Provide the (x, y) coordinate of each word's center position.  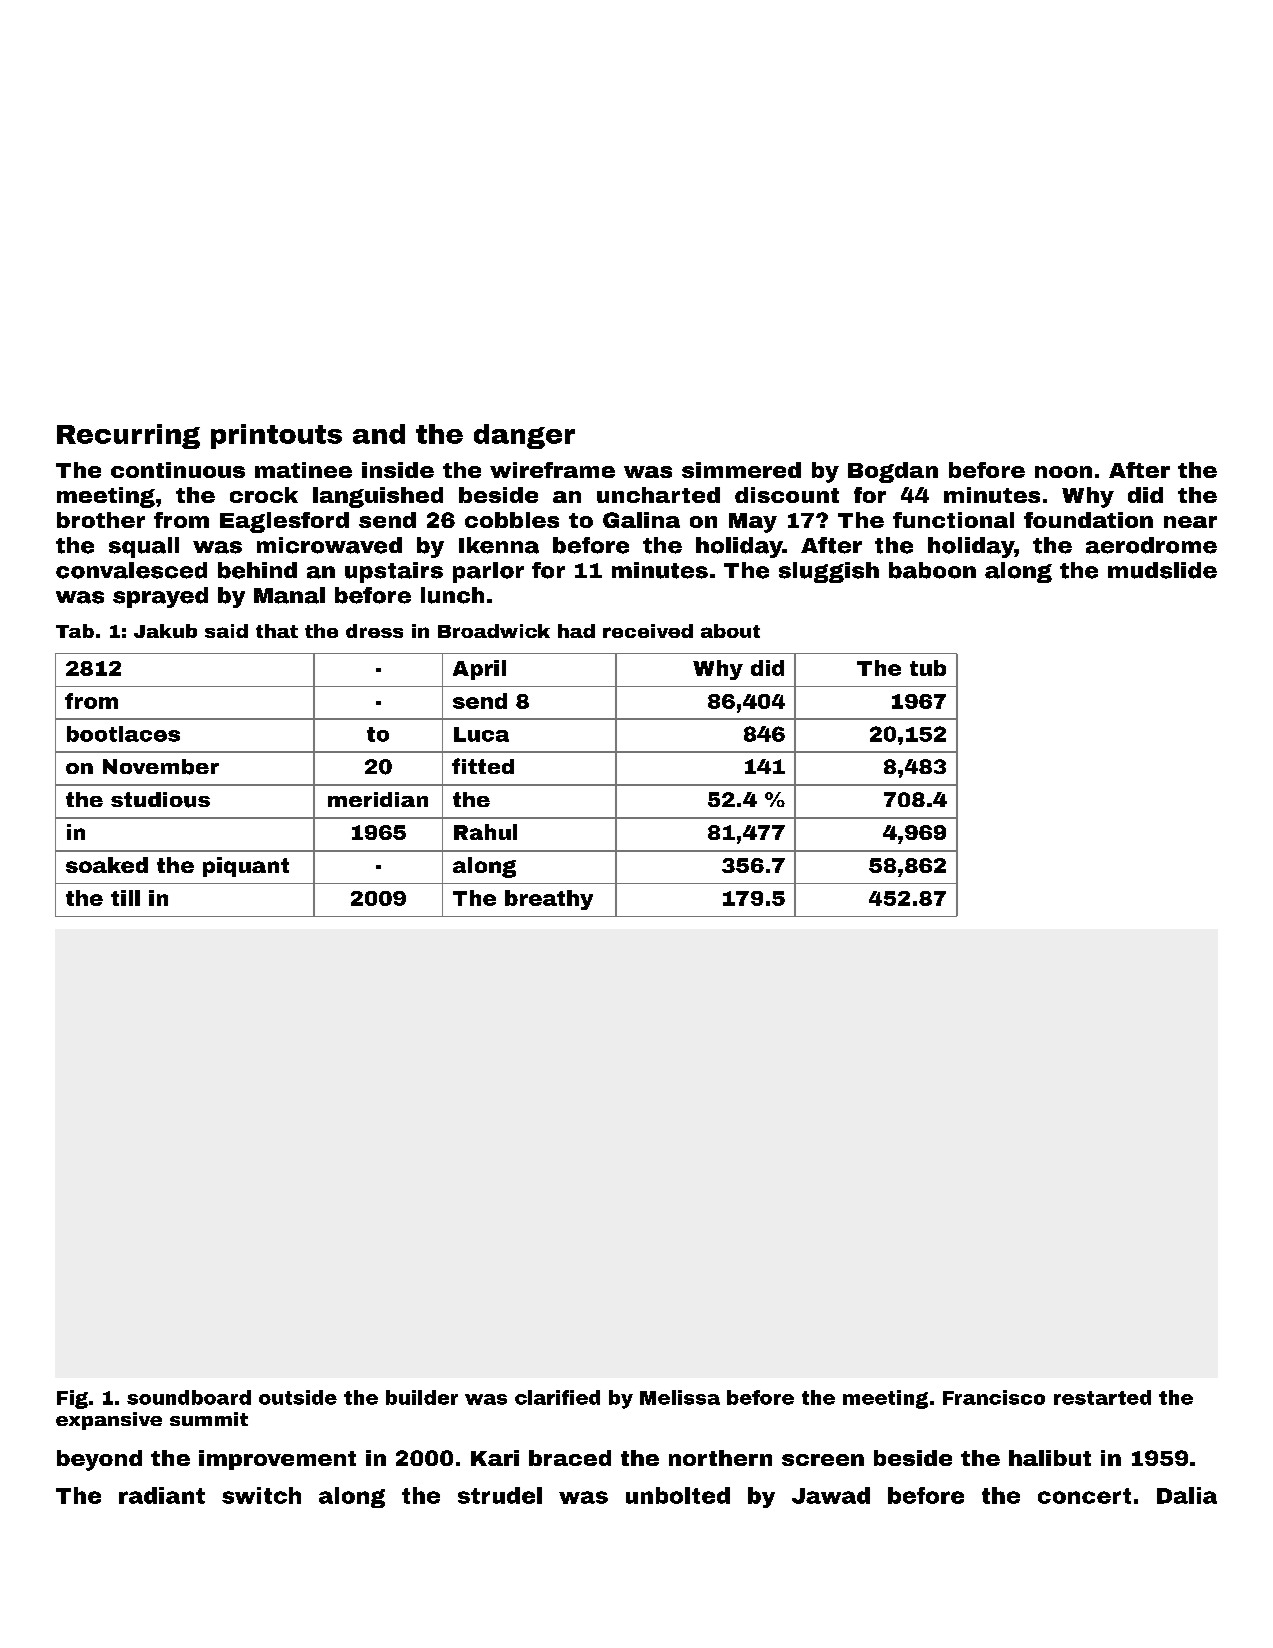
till (125, 898)
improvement (277, 1460)
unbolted (678, 1495)
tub (928, 668)
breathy (549, 900)
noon (1063, 472)
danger (524, 436)
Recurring (128, 436)
